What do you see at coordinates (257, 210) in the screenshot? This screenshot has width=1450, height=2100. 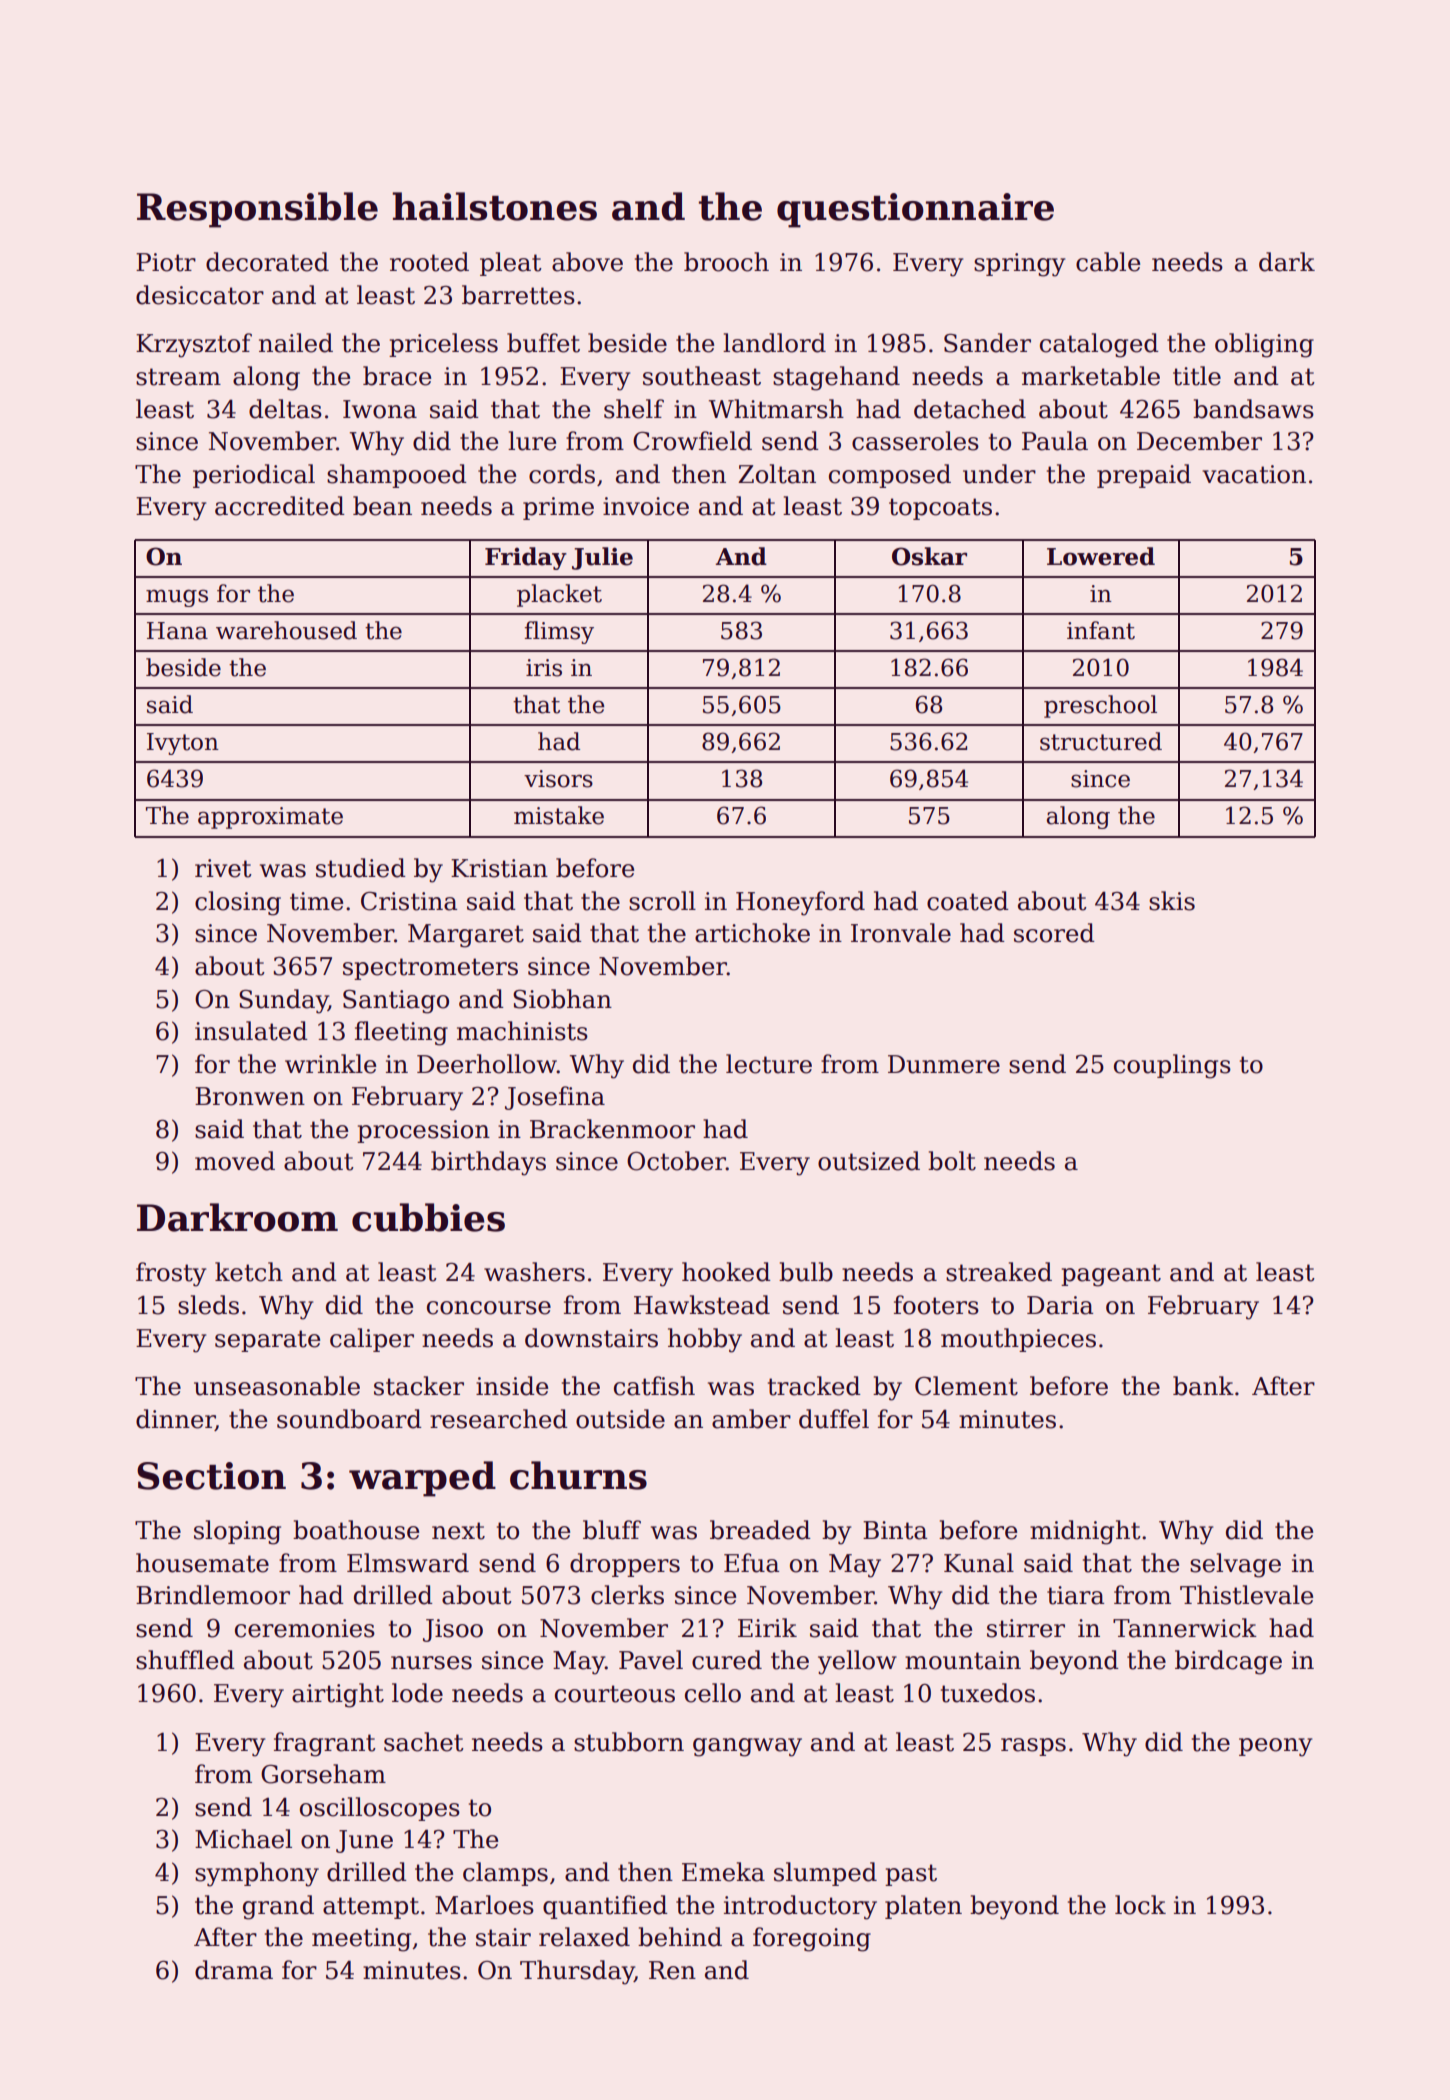 I see `Responsible` at bounding box center [257, 210].
